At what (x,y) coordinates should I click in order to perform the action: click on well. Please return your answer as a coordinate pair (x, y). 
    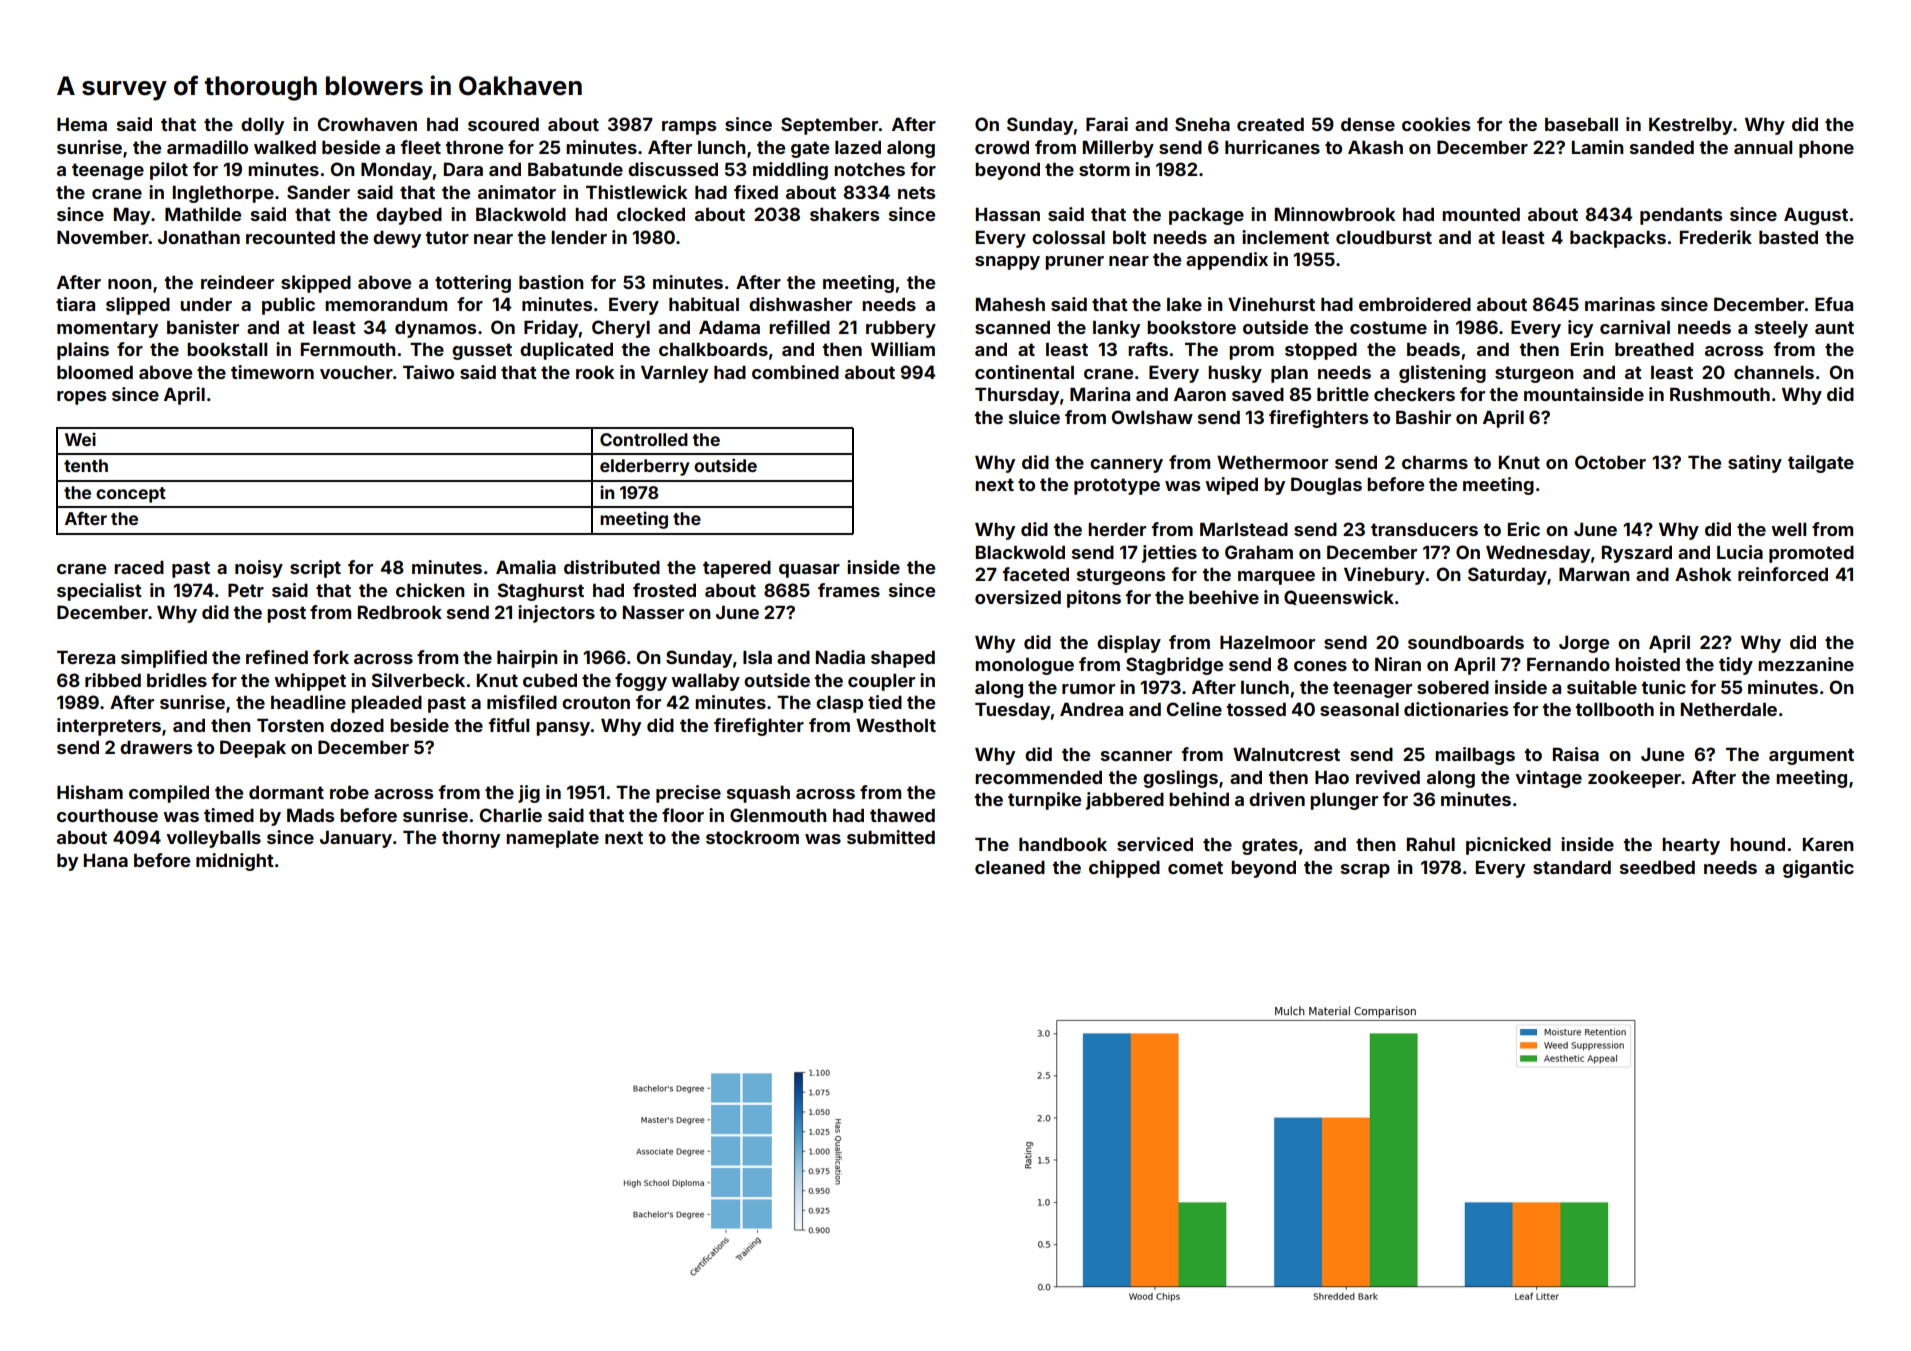
    Looking at the image, I should click on (1788, 529).
